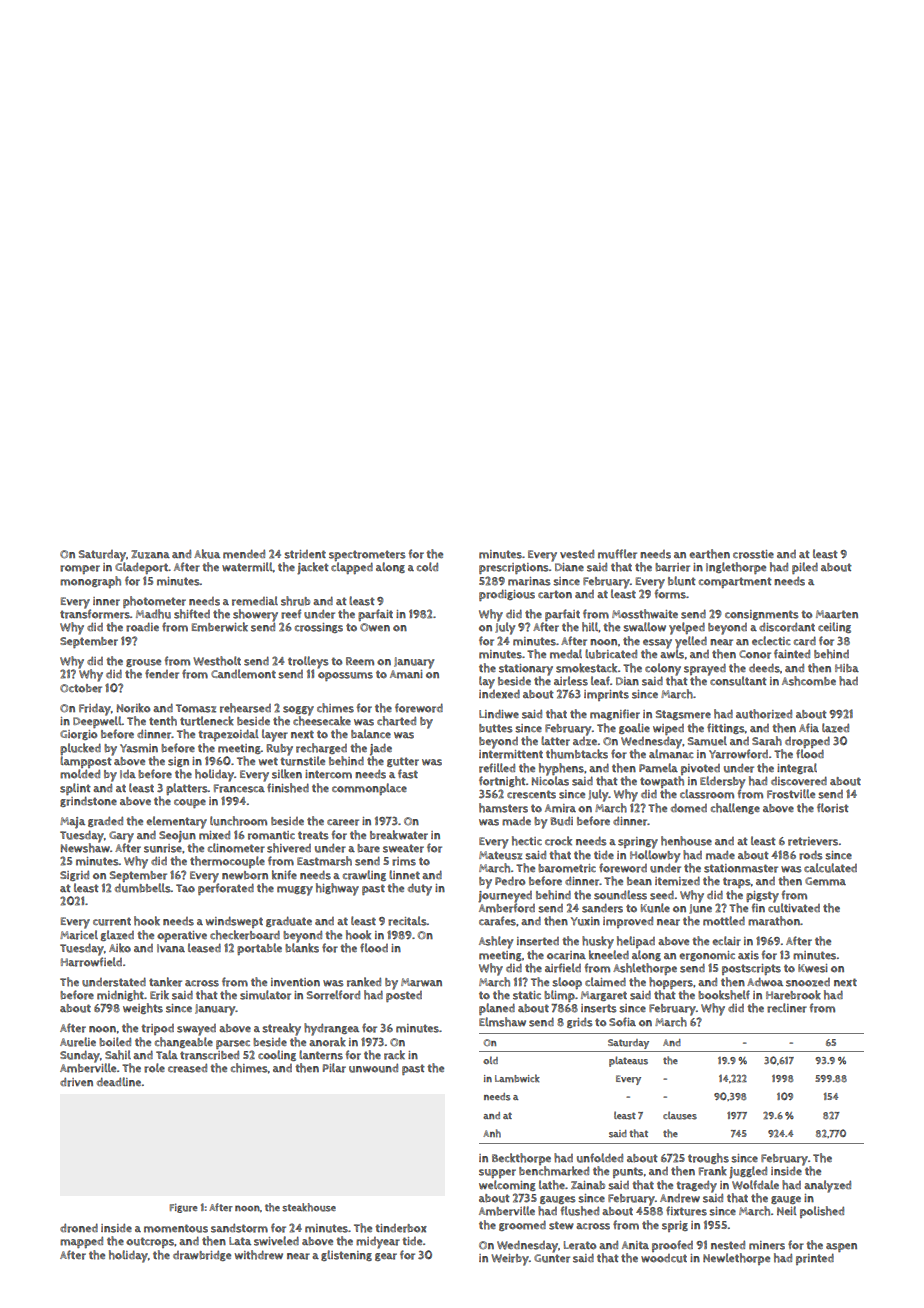  What do you see at coordinates (196, 1030) in the screenshot?
I see `swayed` at bounding box center [196, 1030].
